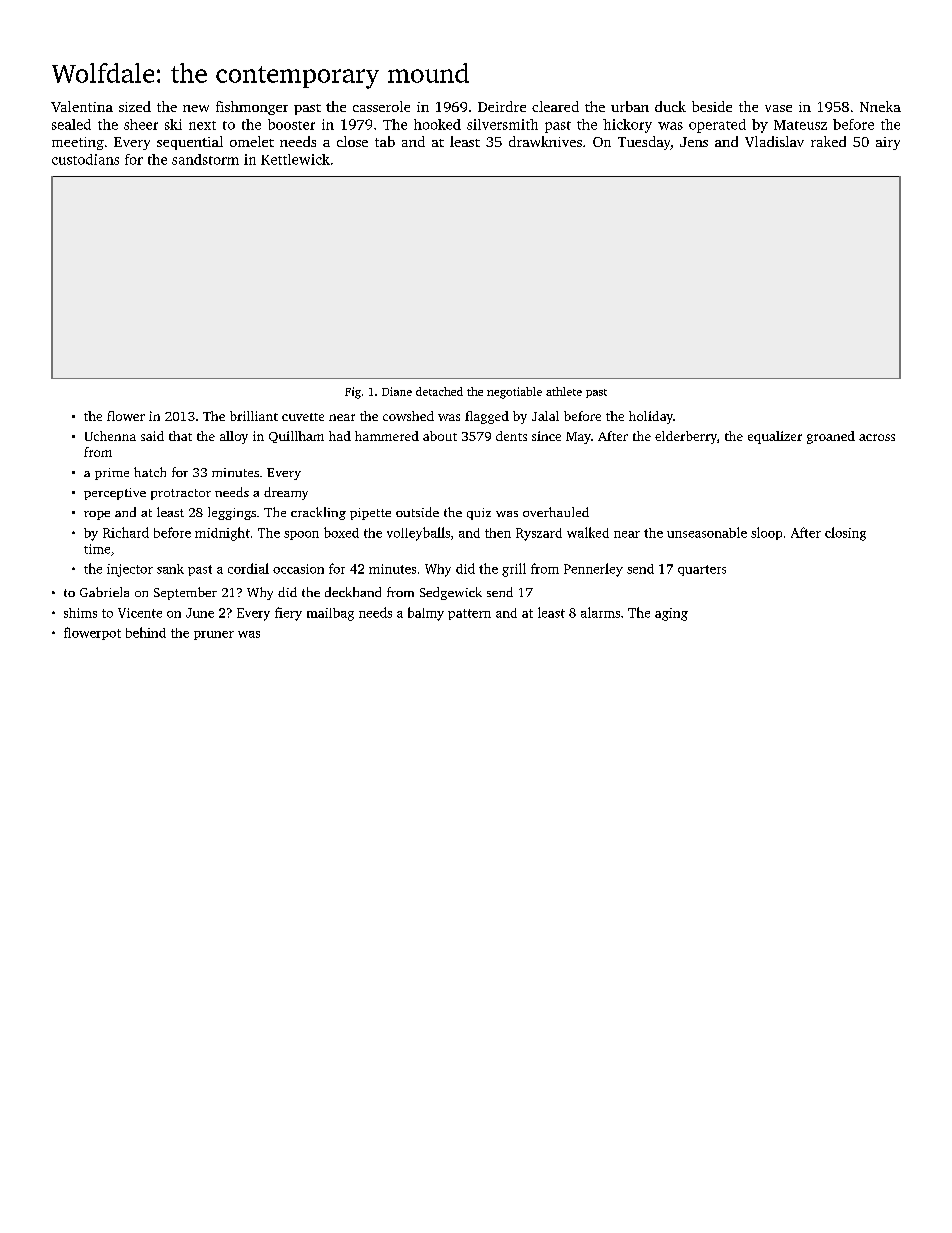  I want to click on Diane, so click(397, 391).
